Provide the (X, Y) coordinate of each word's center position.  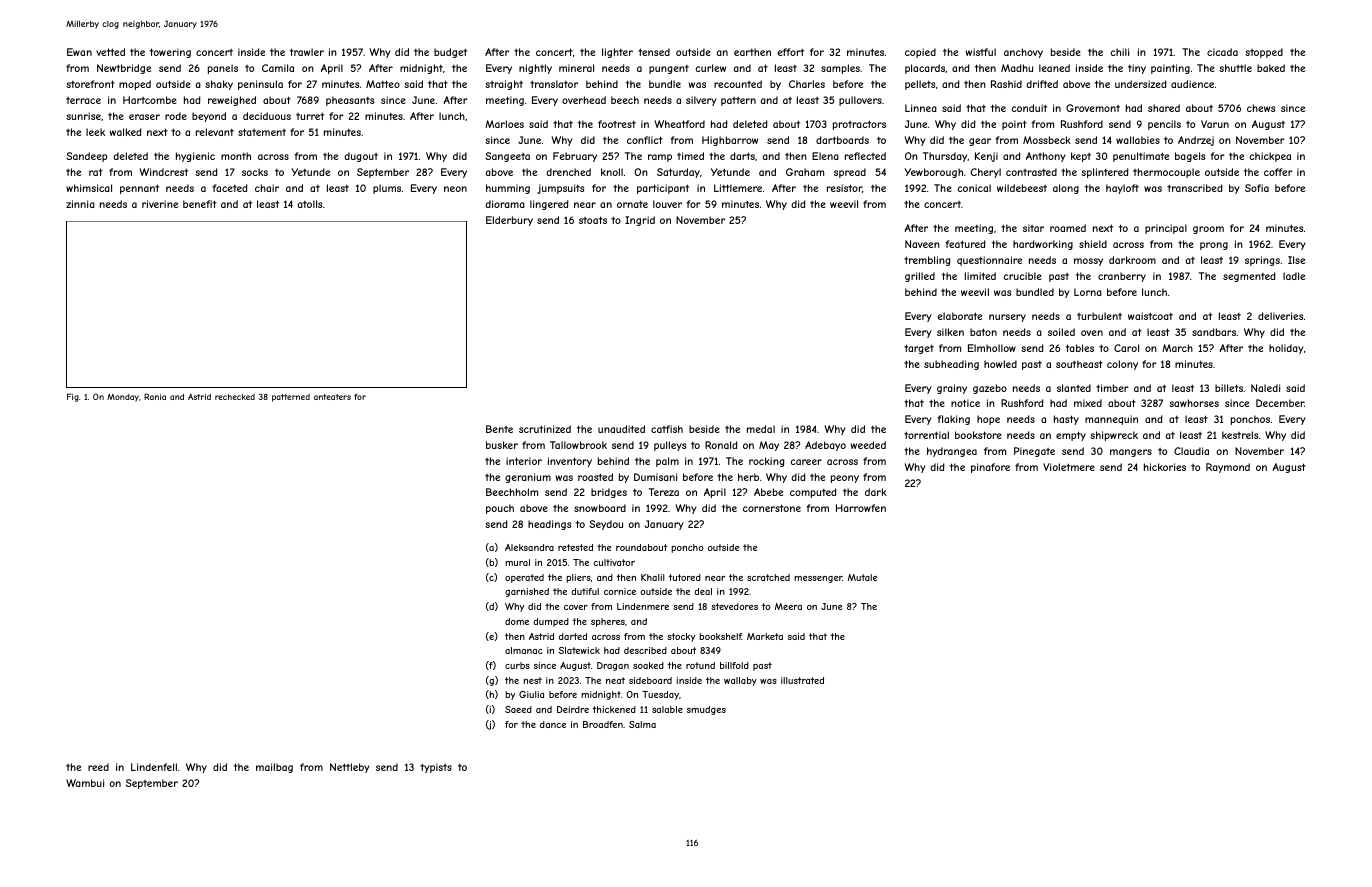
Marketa (765, 636)
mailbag (274, 768)
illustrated (802, 680)
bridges (609, 493)
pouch (500, 509)
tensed (654, 52)
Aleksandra (529, 547)
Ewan (79, 52)
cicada (1222, 52)
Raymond (1228, 468)
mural (517, 562)
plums (387, 189)
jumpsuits (560, 189)
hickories (1165, 467)
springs (1262, 261)
